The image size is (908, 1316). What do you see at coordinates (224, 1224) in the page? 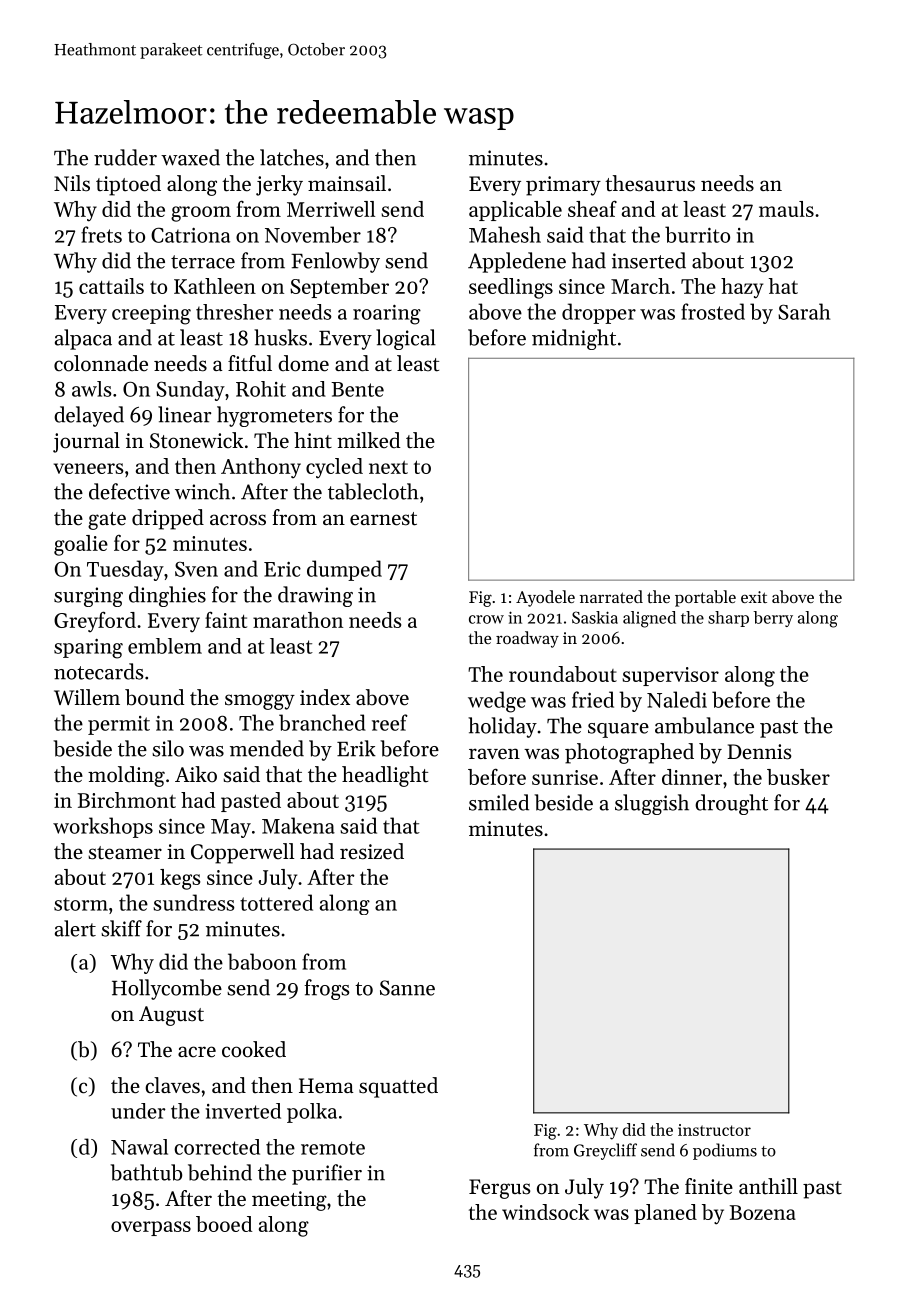
I see `booed` at bounding box center [224, 1224].
